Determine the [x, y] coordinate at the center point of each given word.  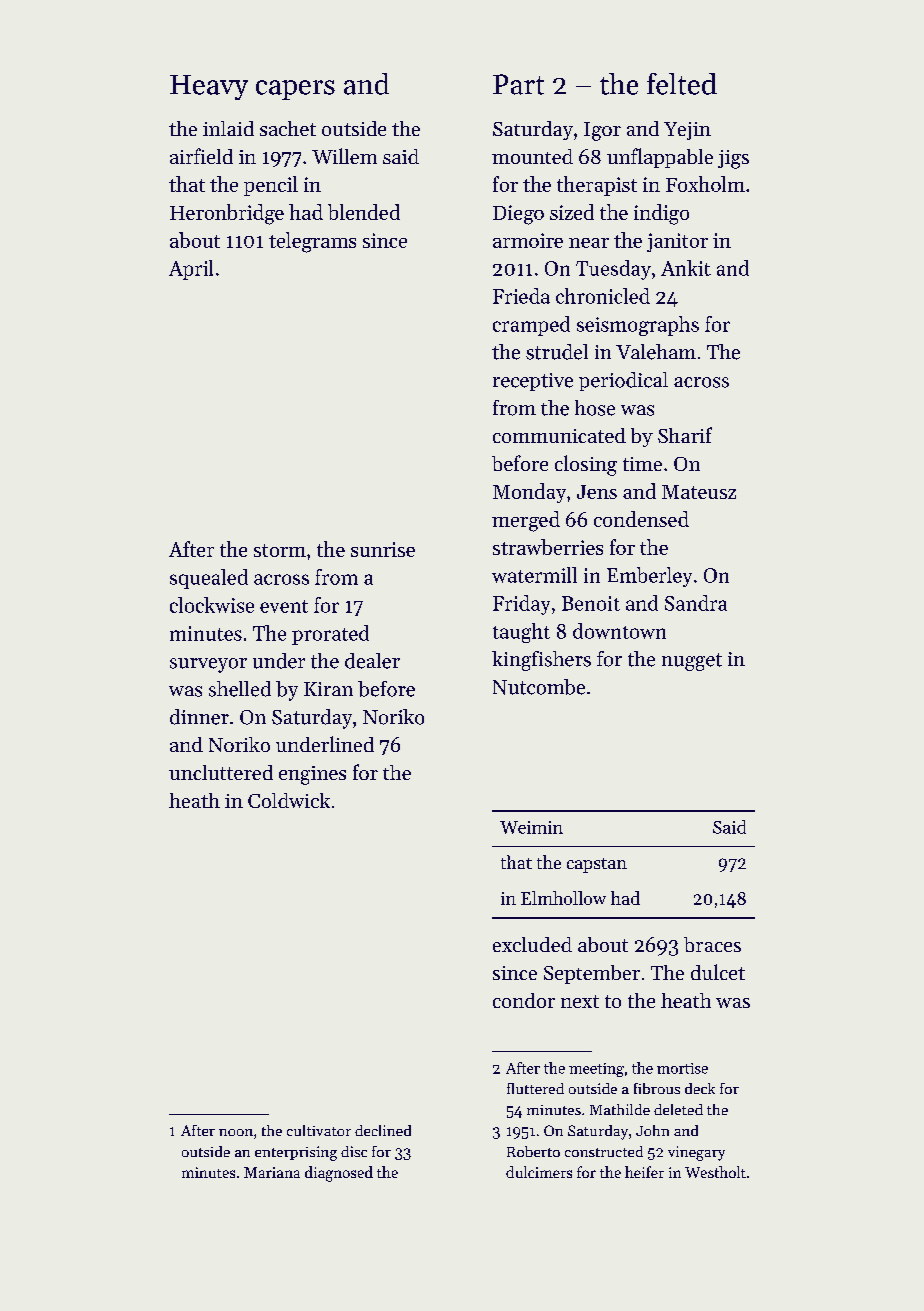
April [191, 270]
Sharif [685, 435]
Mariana [272, 1172]
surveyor [208, 665]
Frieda [521, 296]
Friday [521, 605]
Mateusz [699, 492]
